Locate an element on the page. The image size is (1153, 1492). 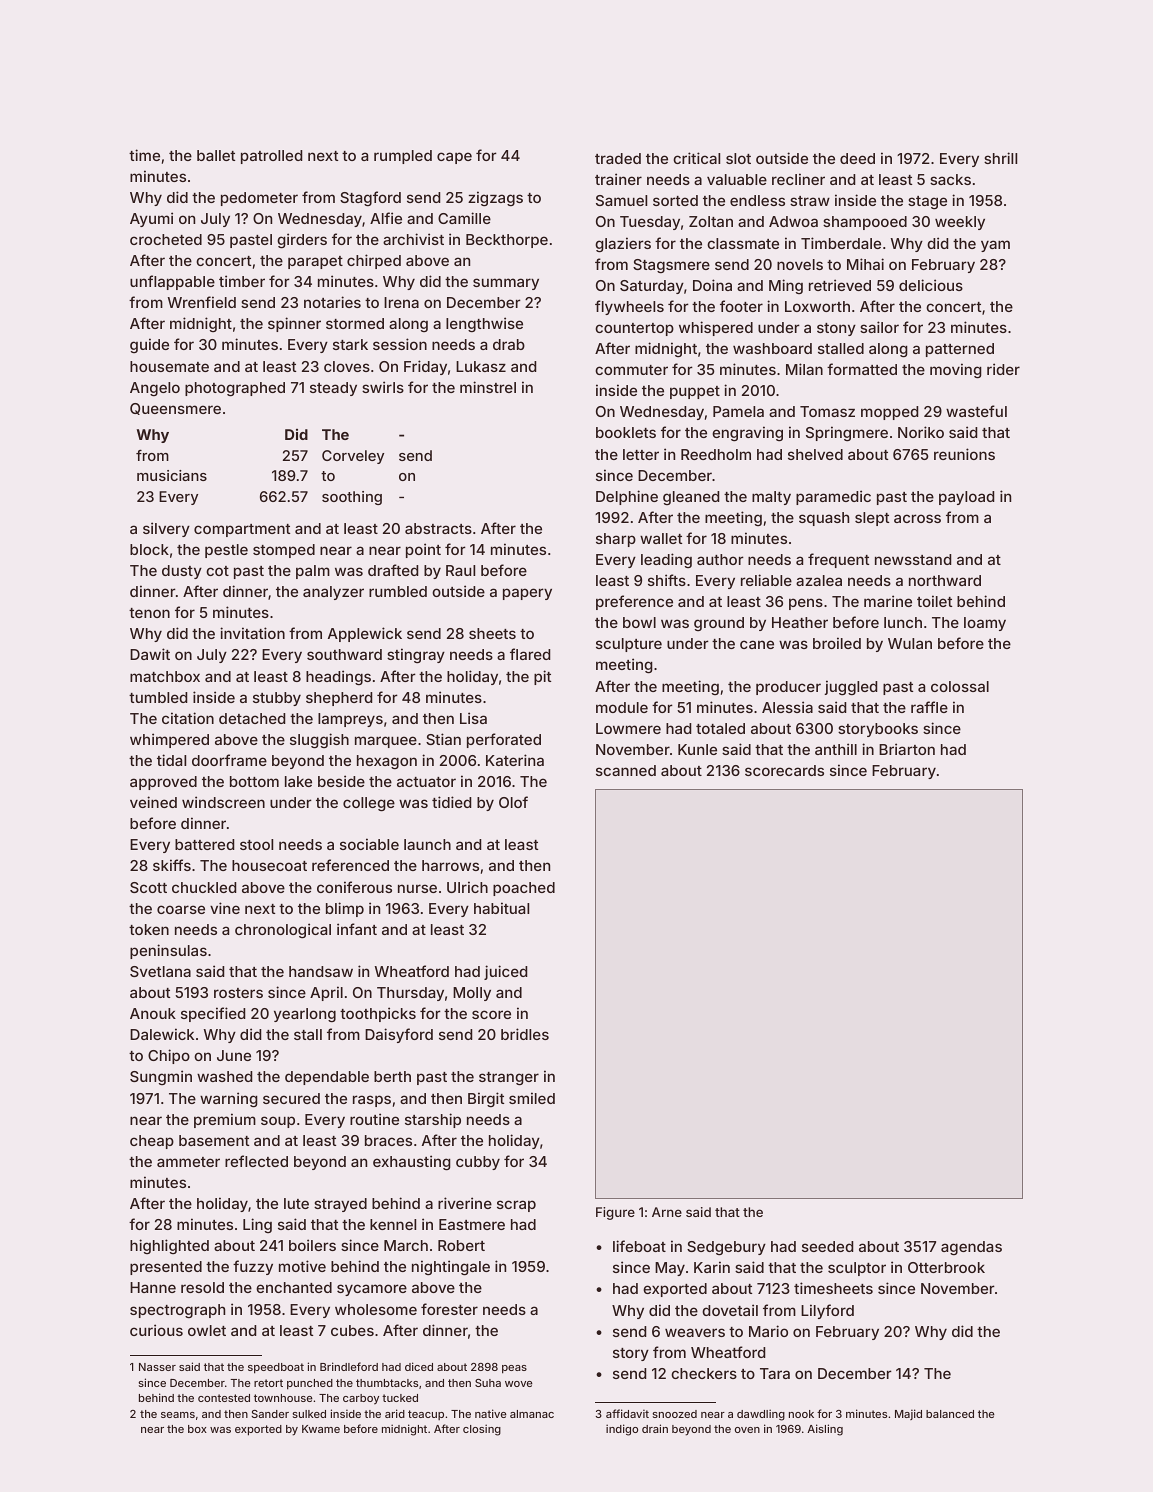
northward is located at coordinates (945, 580).
